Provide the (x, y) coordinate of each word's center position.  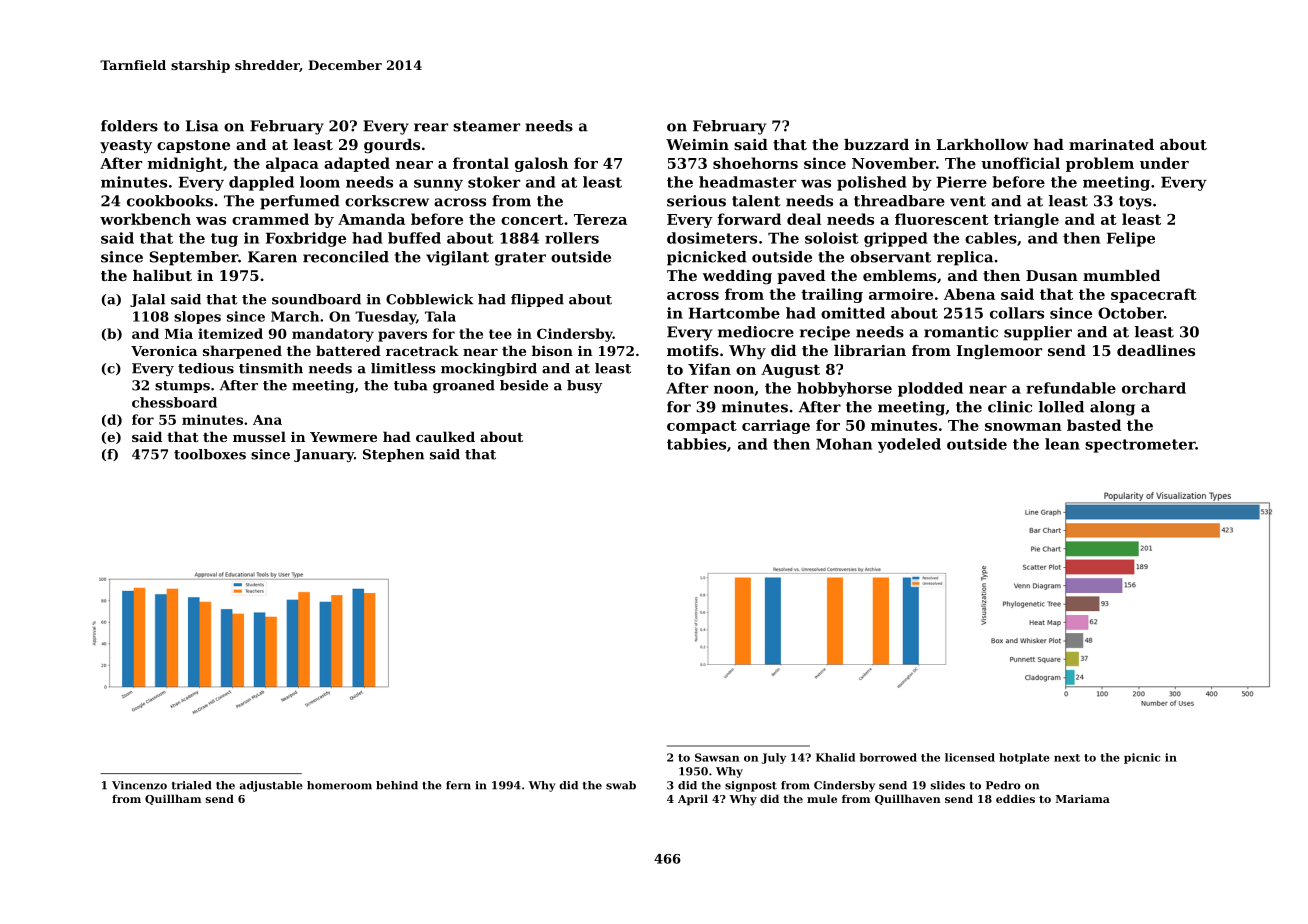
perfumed (300, 202)
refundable (1071, 388)
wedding (737, 277)
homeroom (339, 785)
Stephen (393, 455)
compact (702, 427)
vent (968, 201)
